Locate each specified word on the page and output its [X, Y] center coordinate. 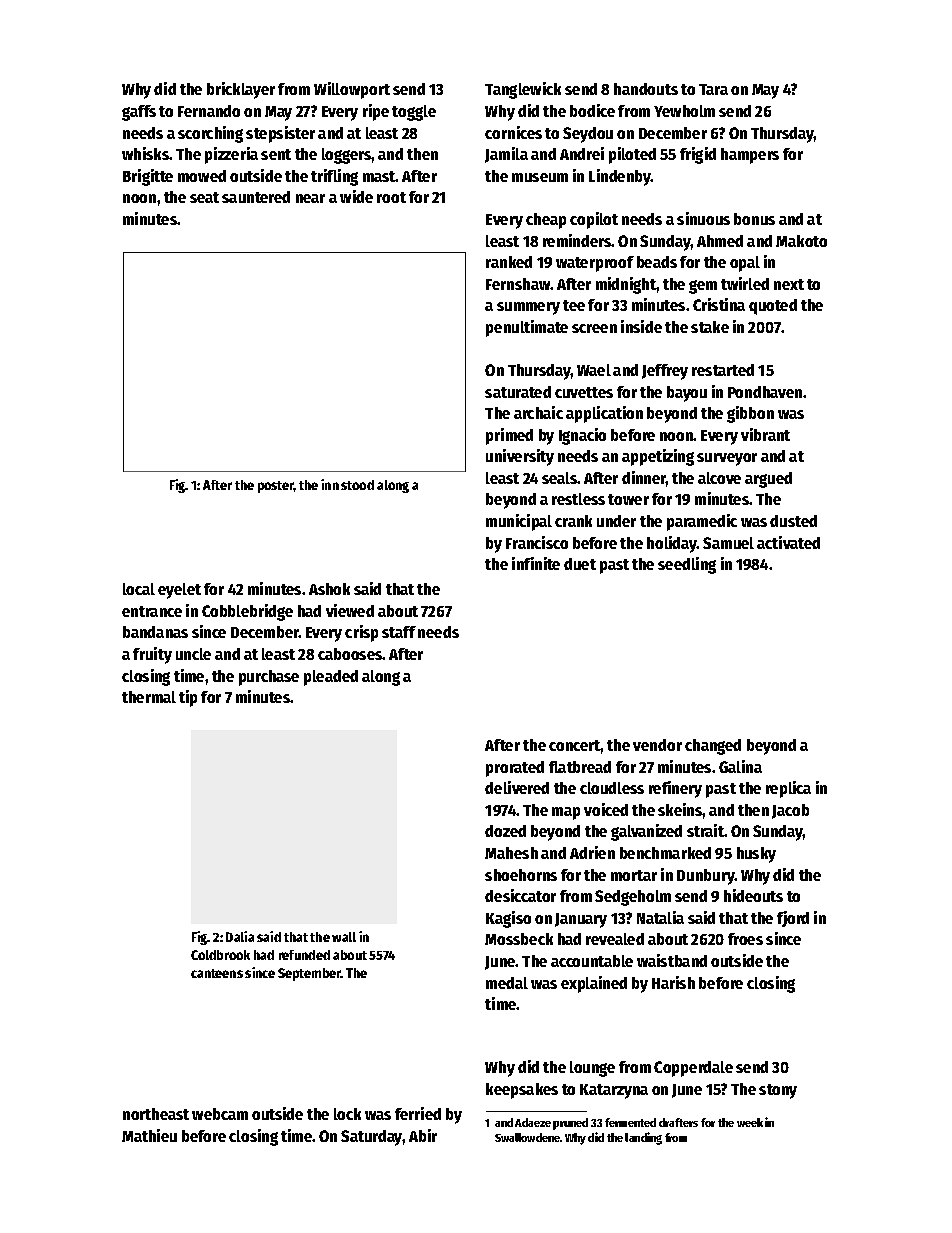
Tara [713, 89]
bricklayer [241, 90]
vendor [657, 745]
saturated [518, 392]
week [750, 1122]
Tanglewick [523, 90]
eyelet [179, 591]
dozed [505, 831]
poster [276, 487]
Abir [423, 1135]
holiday [672, 544]
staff [399, 632]
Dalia [240, 936]
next [789, 284]
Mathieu [149, 1135]
